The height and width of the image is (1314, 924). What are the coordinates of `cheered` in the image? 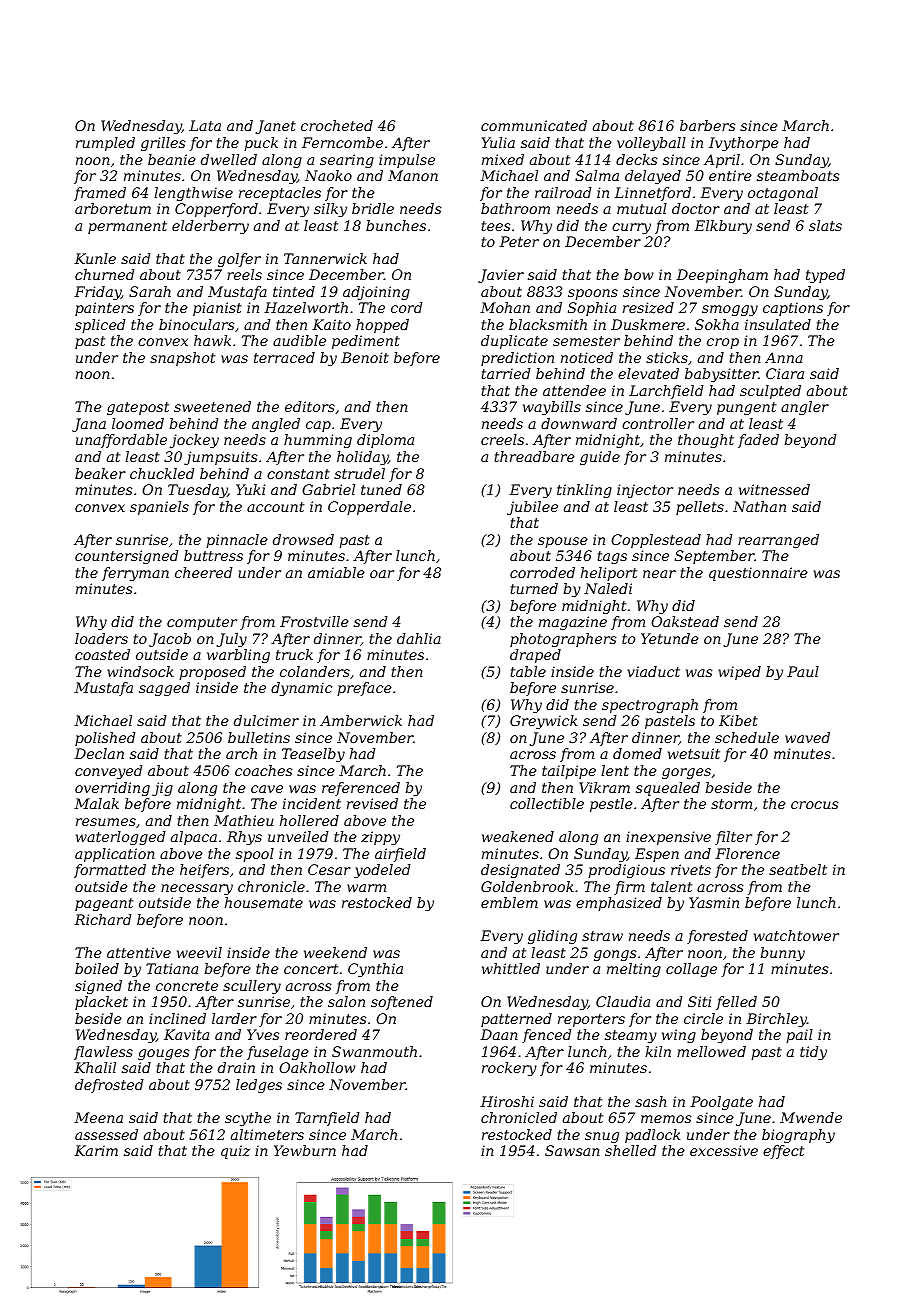 It's located at (204, 572).
